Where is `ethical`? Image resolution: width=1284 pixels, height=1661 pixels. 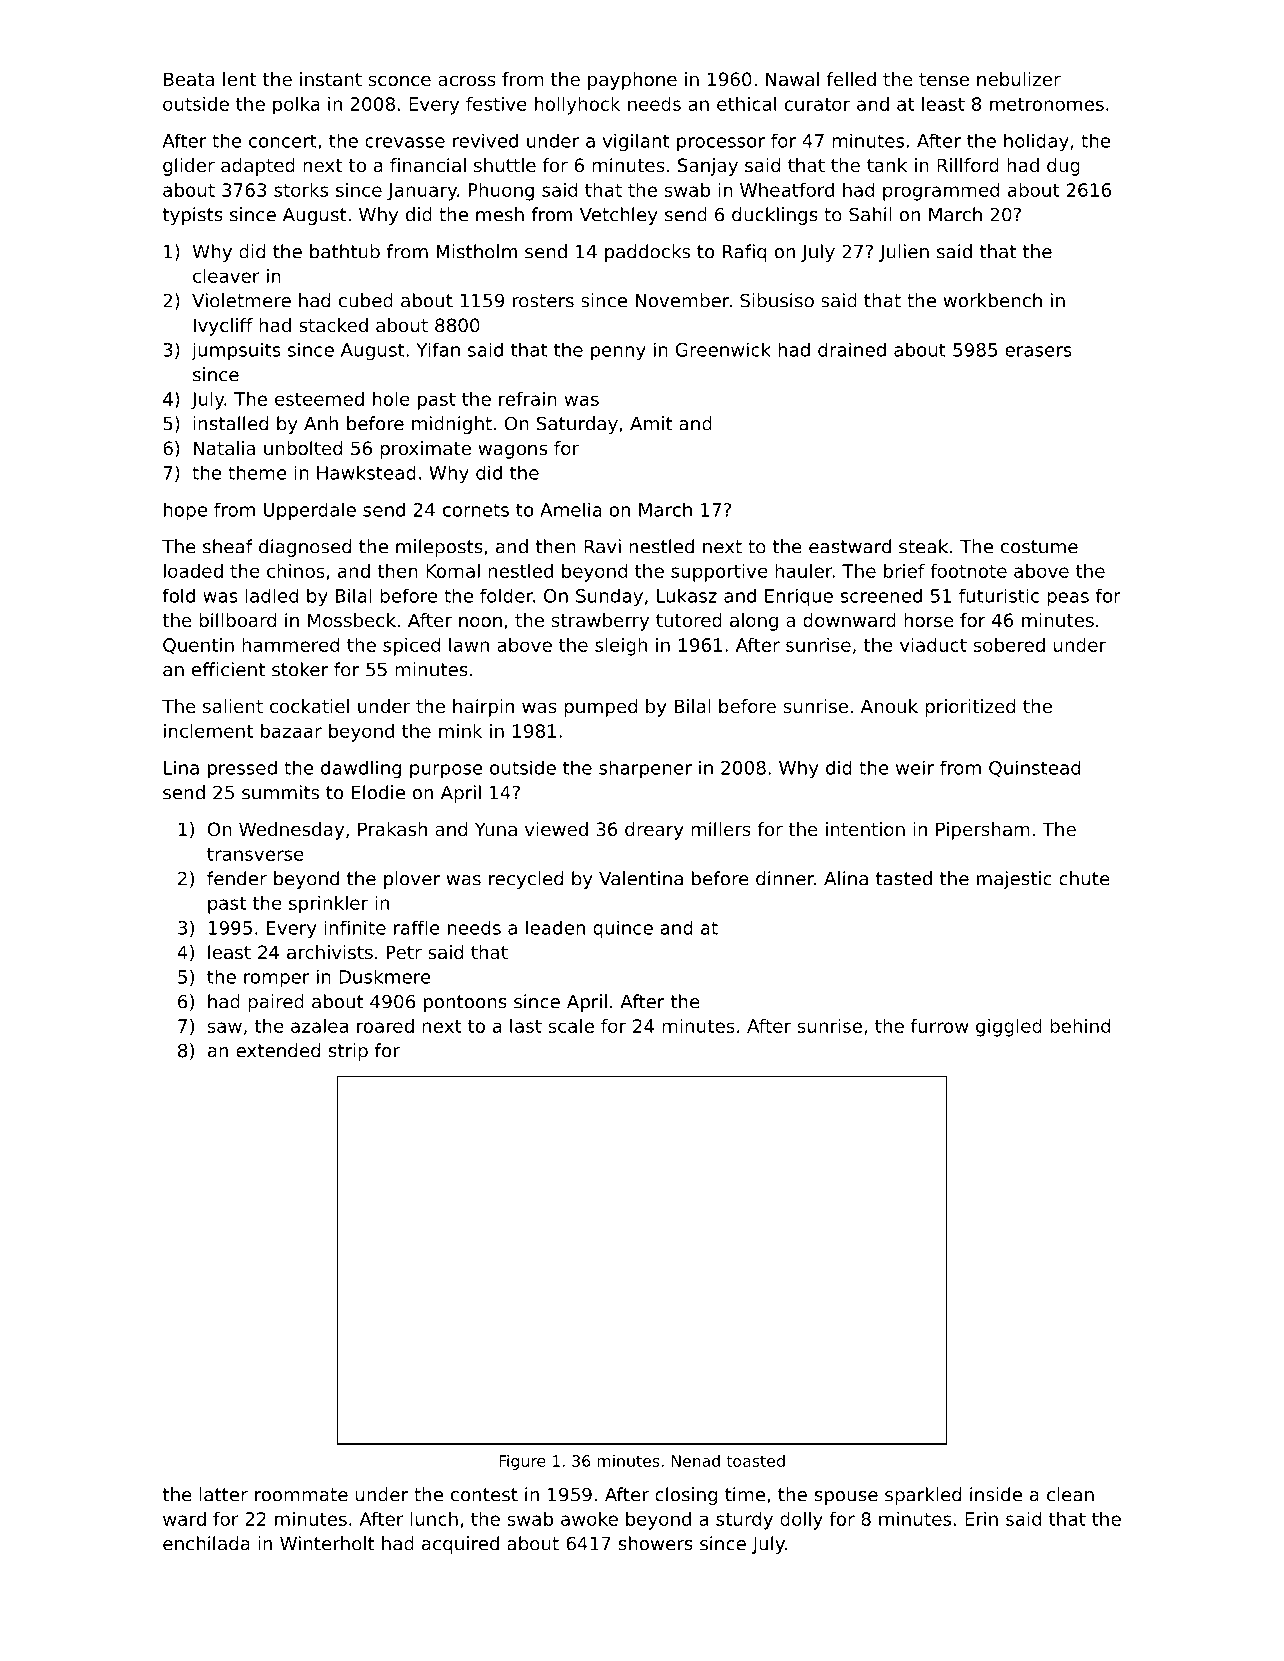 ethical is located at coordinates (746, 104).
